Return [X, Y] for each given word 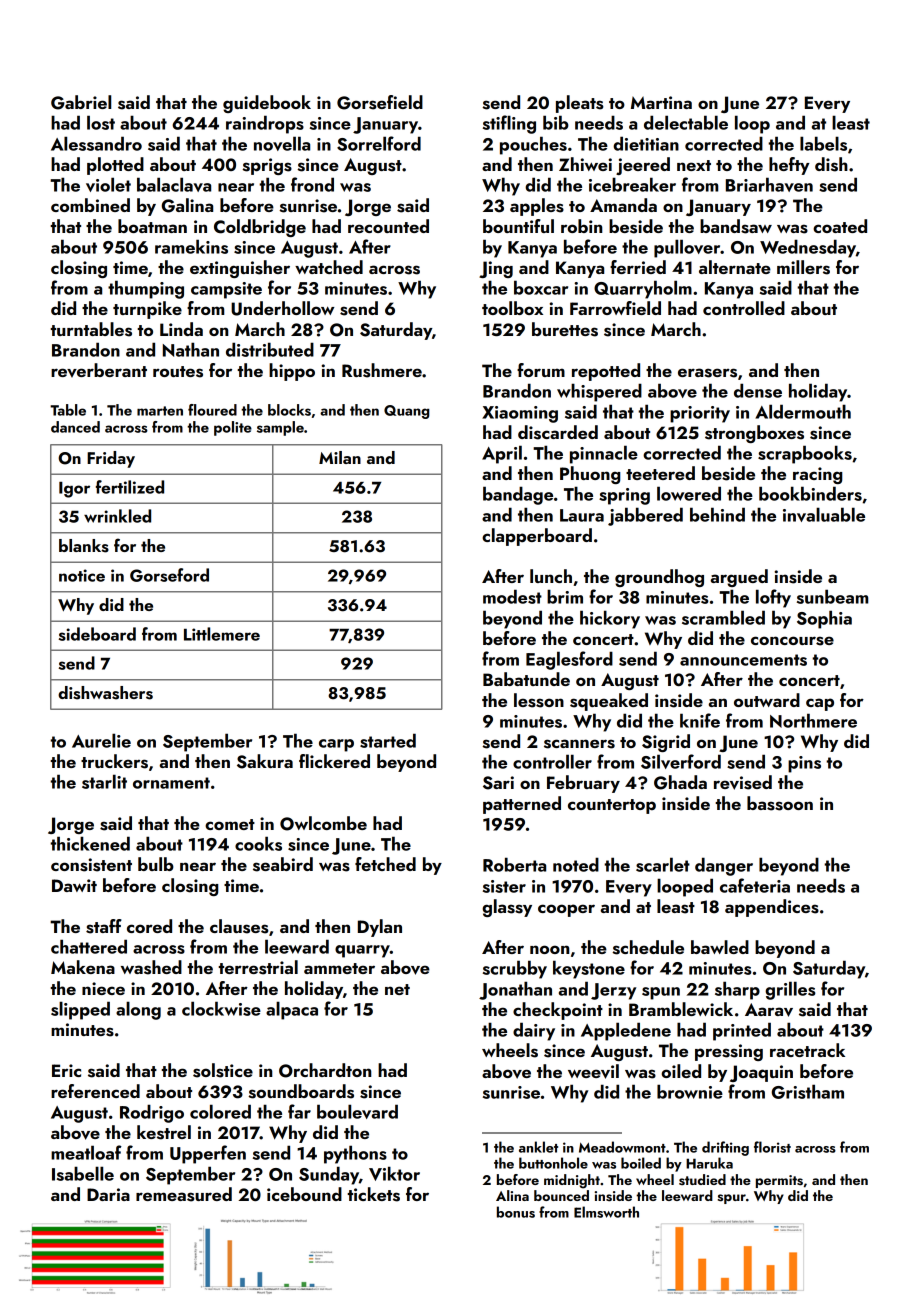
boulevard [357, 1111]
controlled [744, 308]
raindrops [265, 124]
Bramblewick [681, 1009]
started [388, 740]
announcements [743, 660]
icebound [304, 1194]
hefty [789, 166]
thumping [146, 289]
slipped [80, 1010]
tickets [373, 1194]
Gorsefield [380, 102]
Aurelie [101, 740]
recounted [388, 226]
